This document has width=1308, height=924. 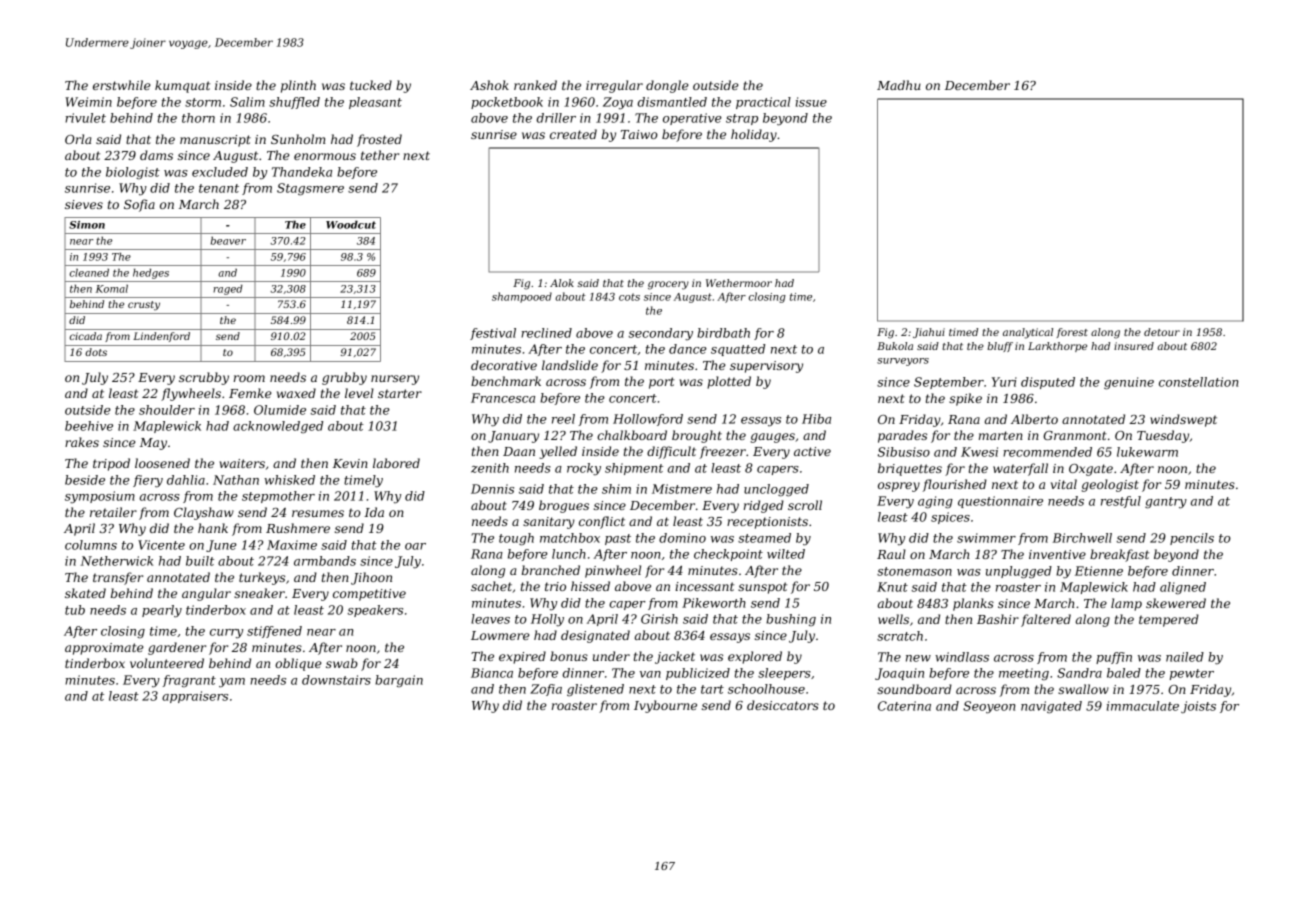 What do you see at coordinates (899, 85) in the document?
I see `Madhu` at bounding box center [899, 85].
